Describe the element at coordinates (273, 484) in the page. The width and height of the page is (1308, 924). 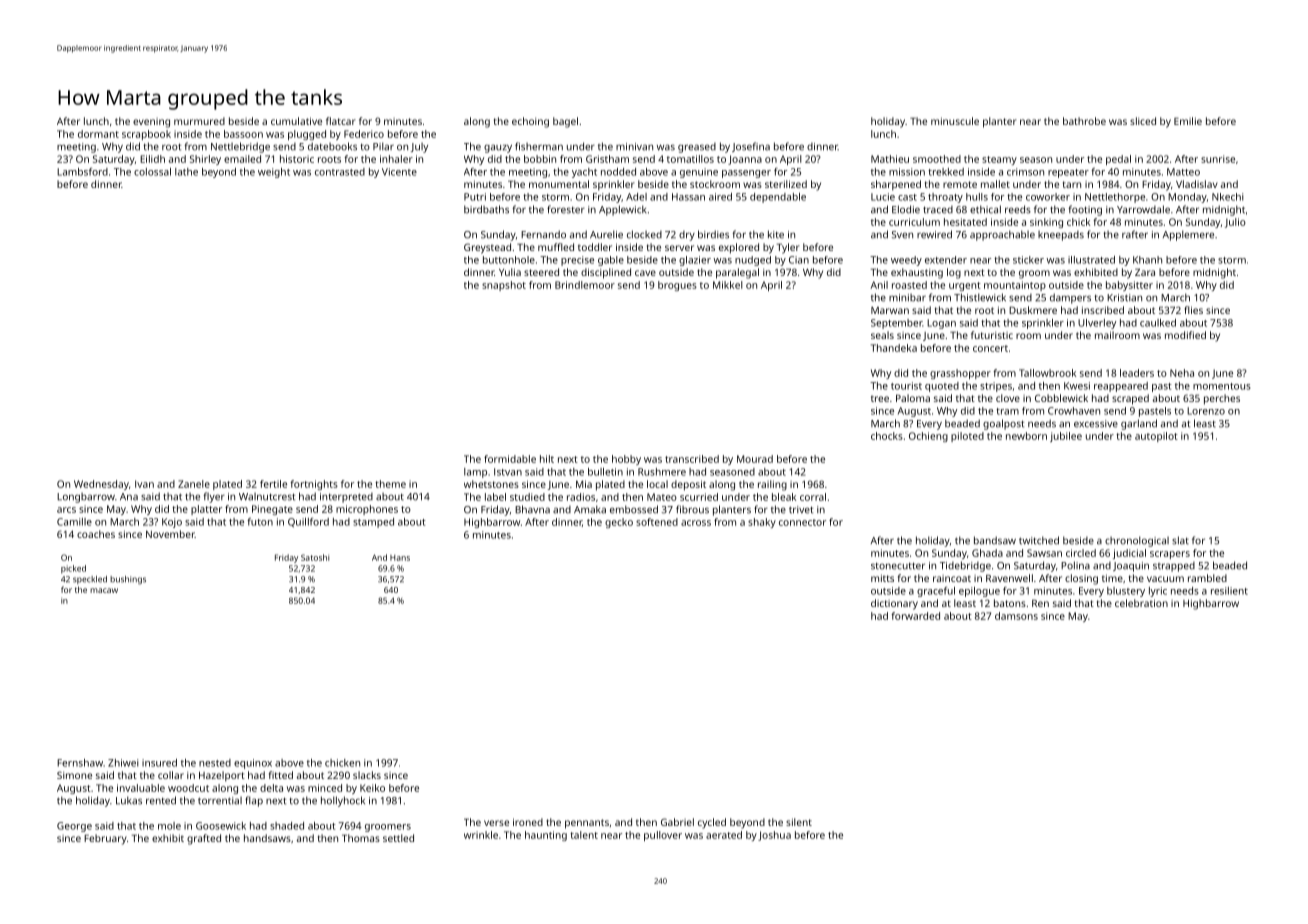
I see `fertile` at that location.
